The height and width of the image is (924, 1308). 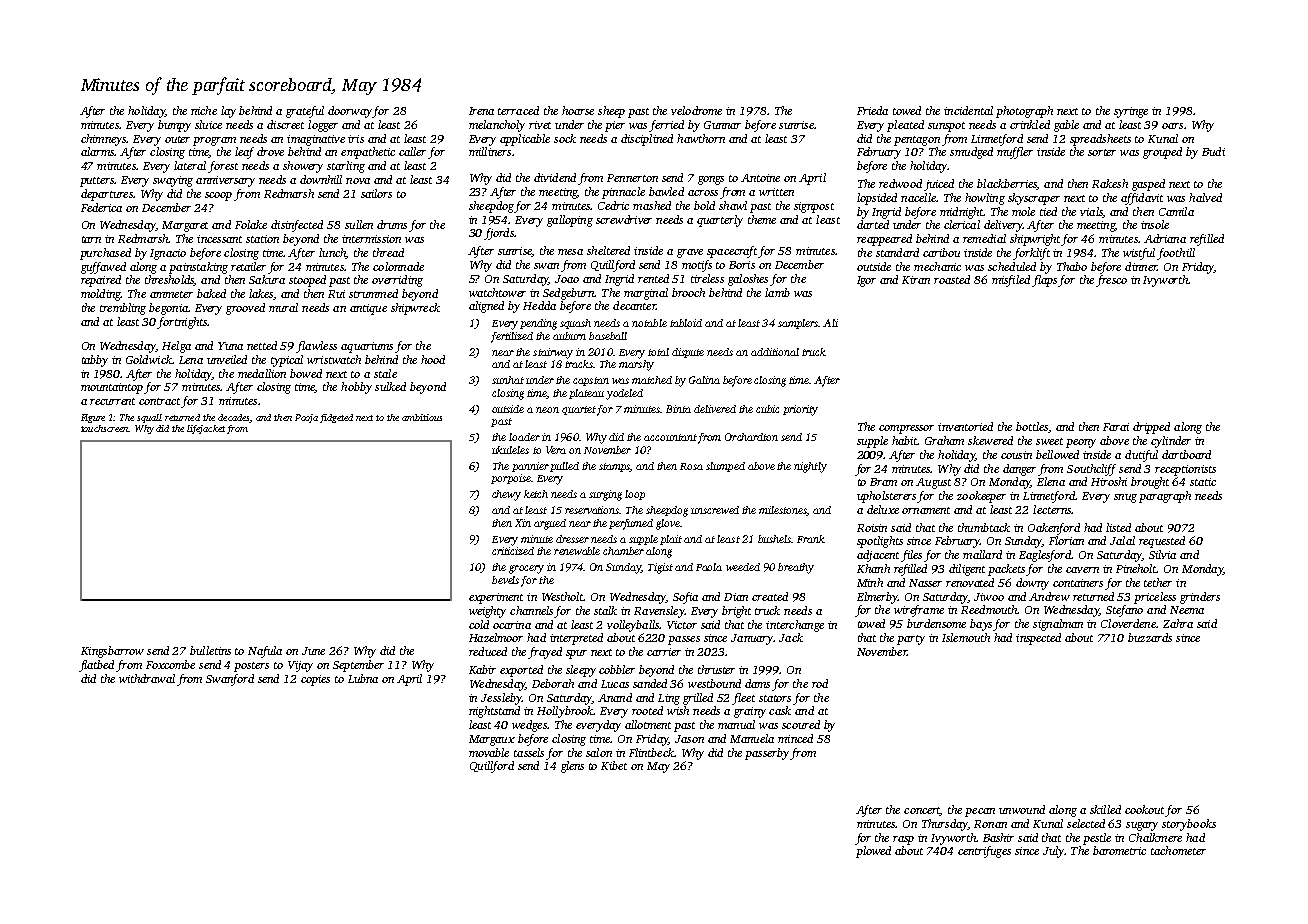 I want to click on syringe, so click(x=1131, y=112).
